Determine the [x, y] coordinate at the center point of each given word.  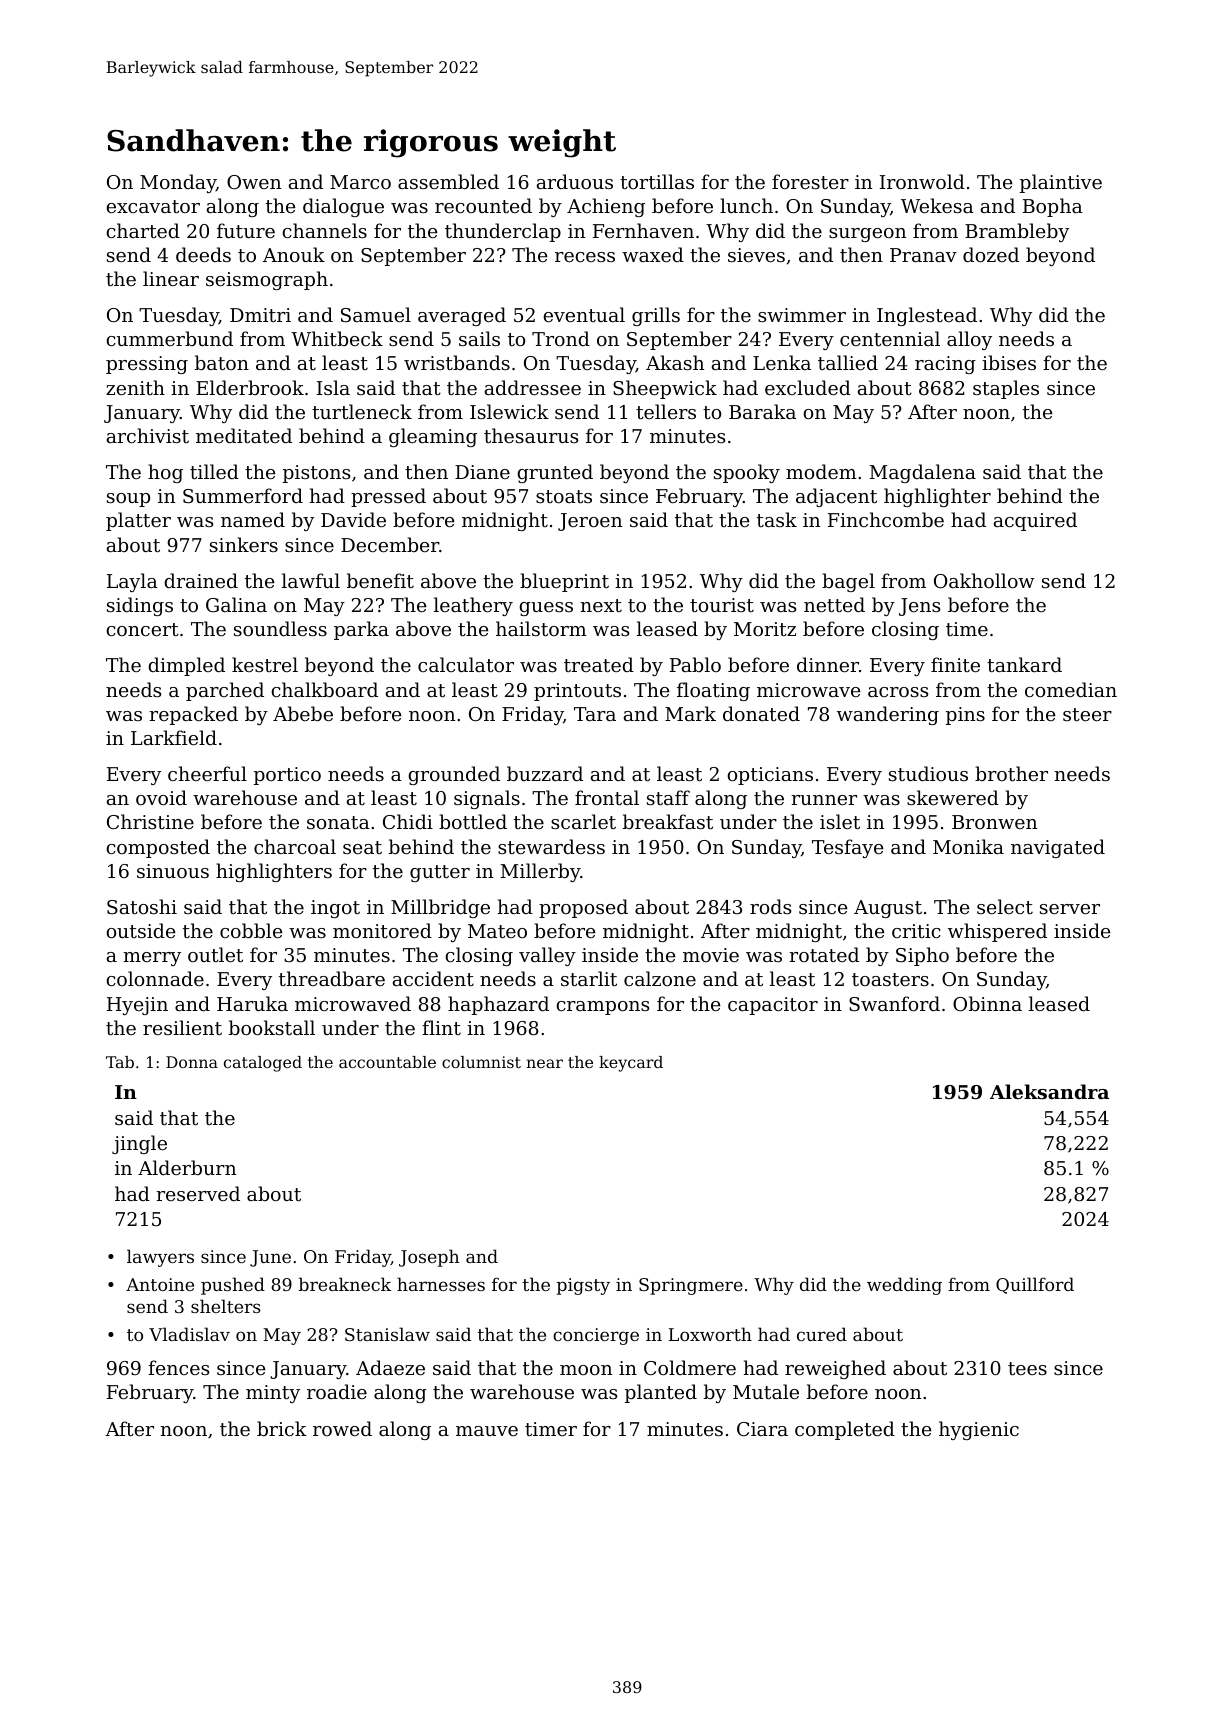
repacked [193, 715]
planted [661, 1393]
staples [1006, 389]
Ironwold [922, 181]
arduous [575, 181]
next [601, 605]
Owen [254, 182]
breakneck [345, 1284]
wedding [904, 1286]
